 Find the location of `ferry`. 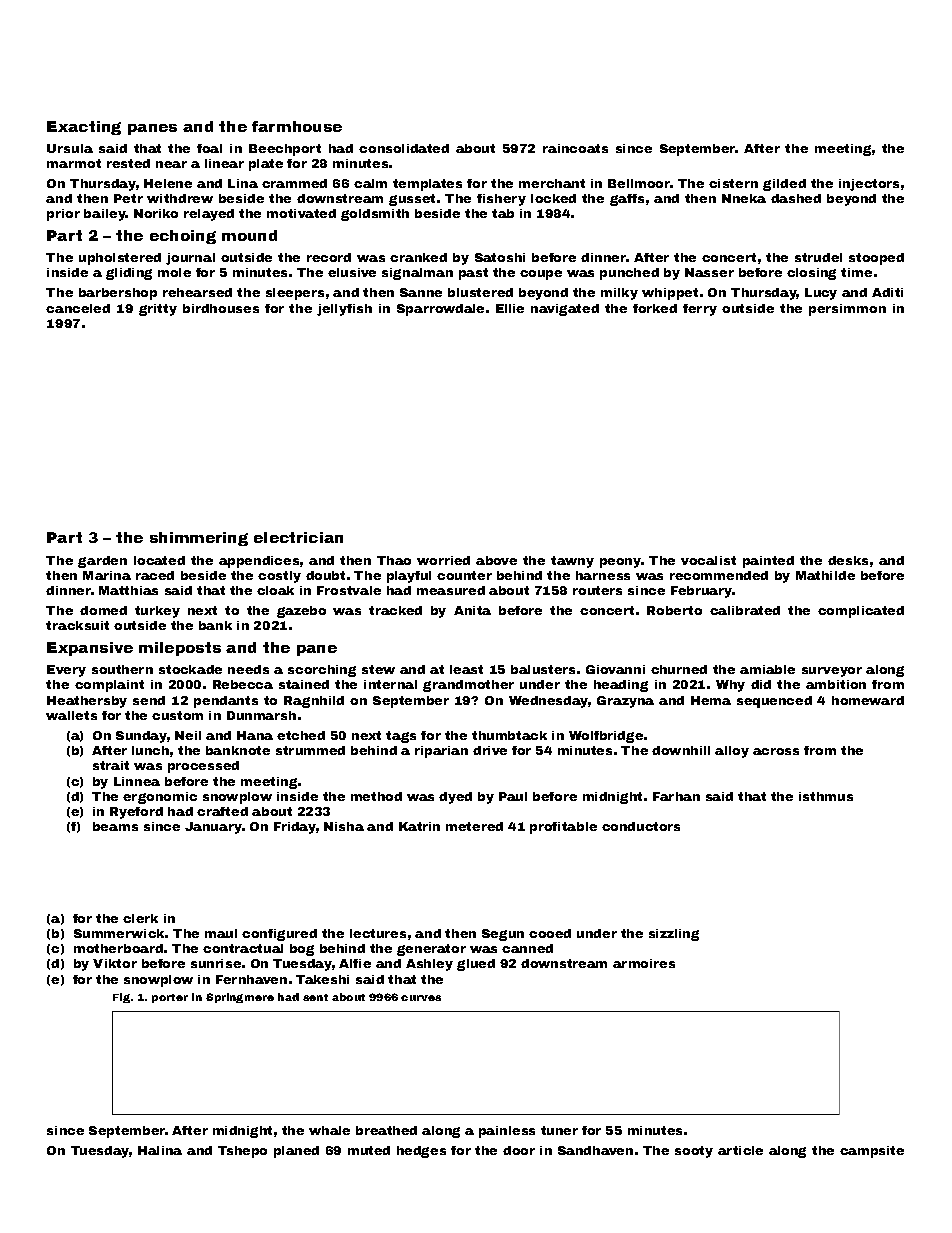

ferry is located at coordinates (700, 310).
